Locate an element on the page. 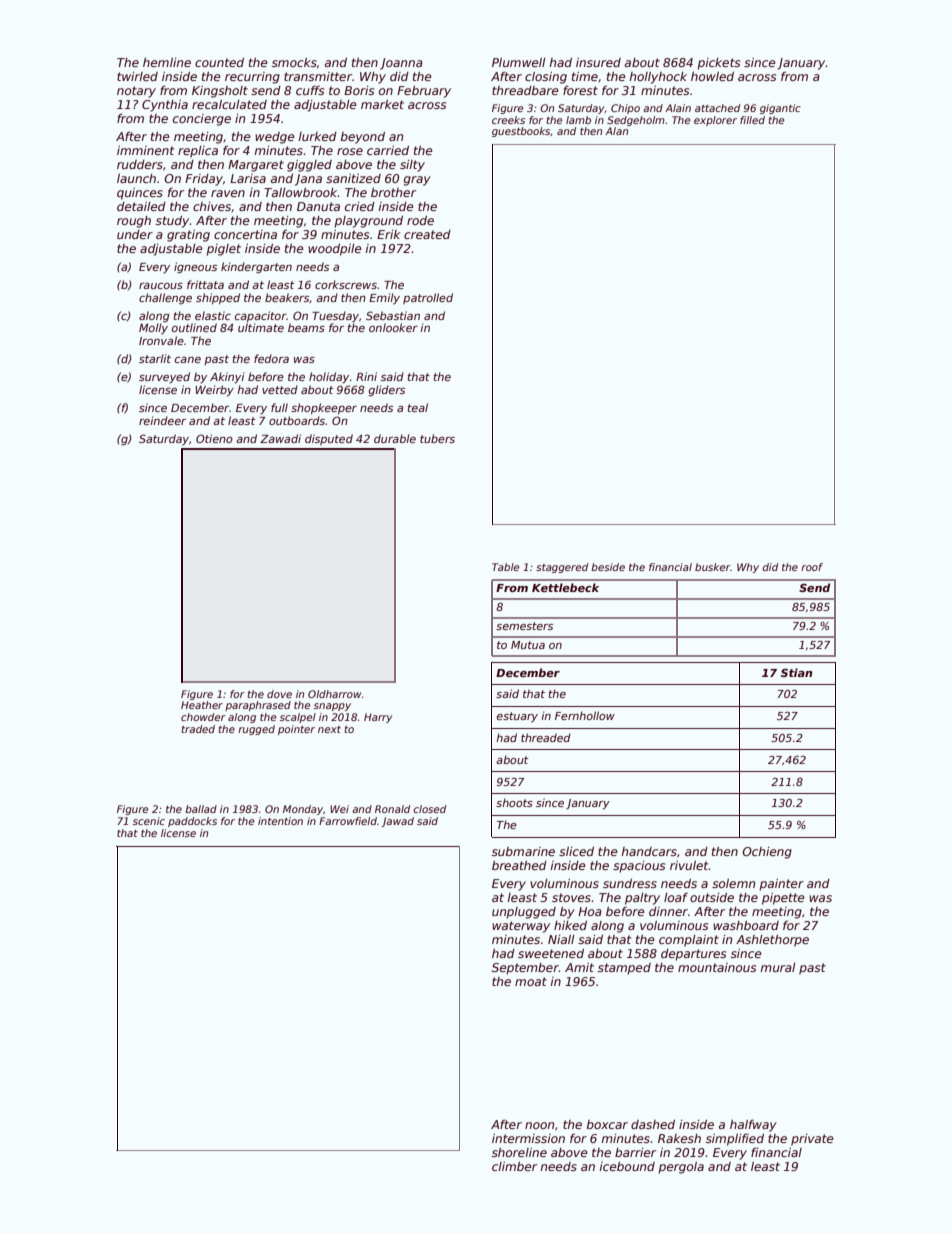  shoreline is located at coordinates (519, 1152).
